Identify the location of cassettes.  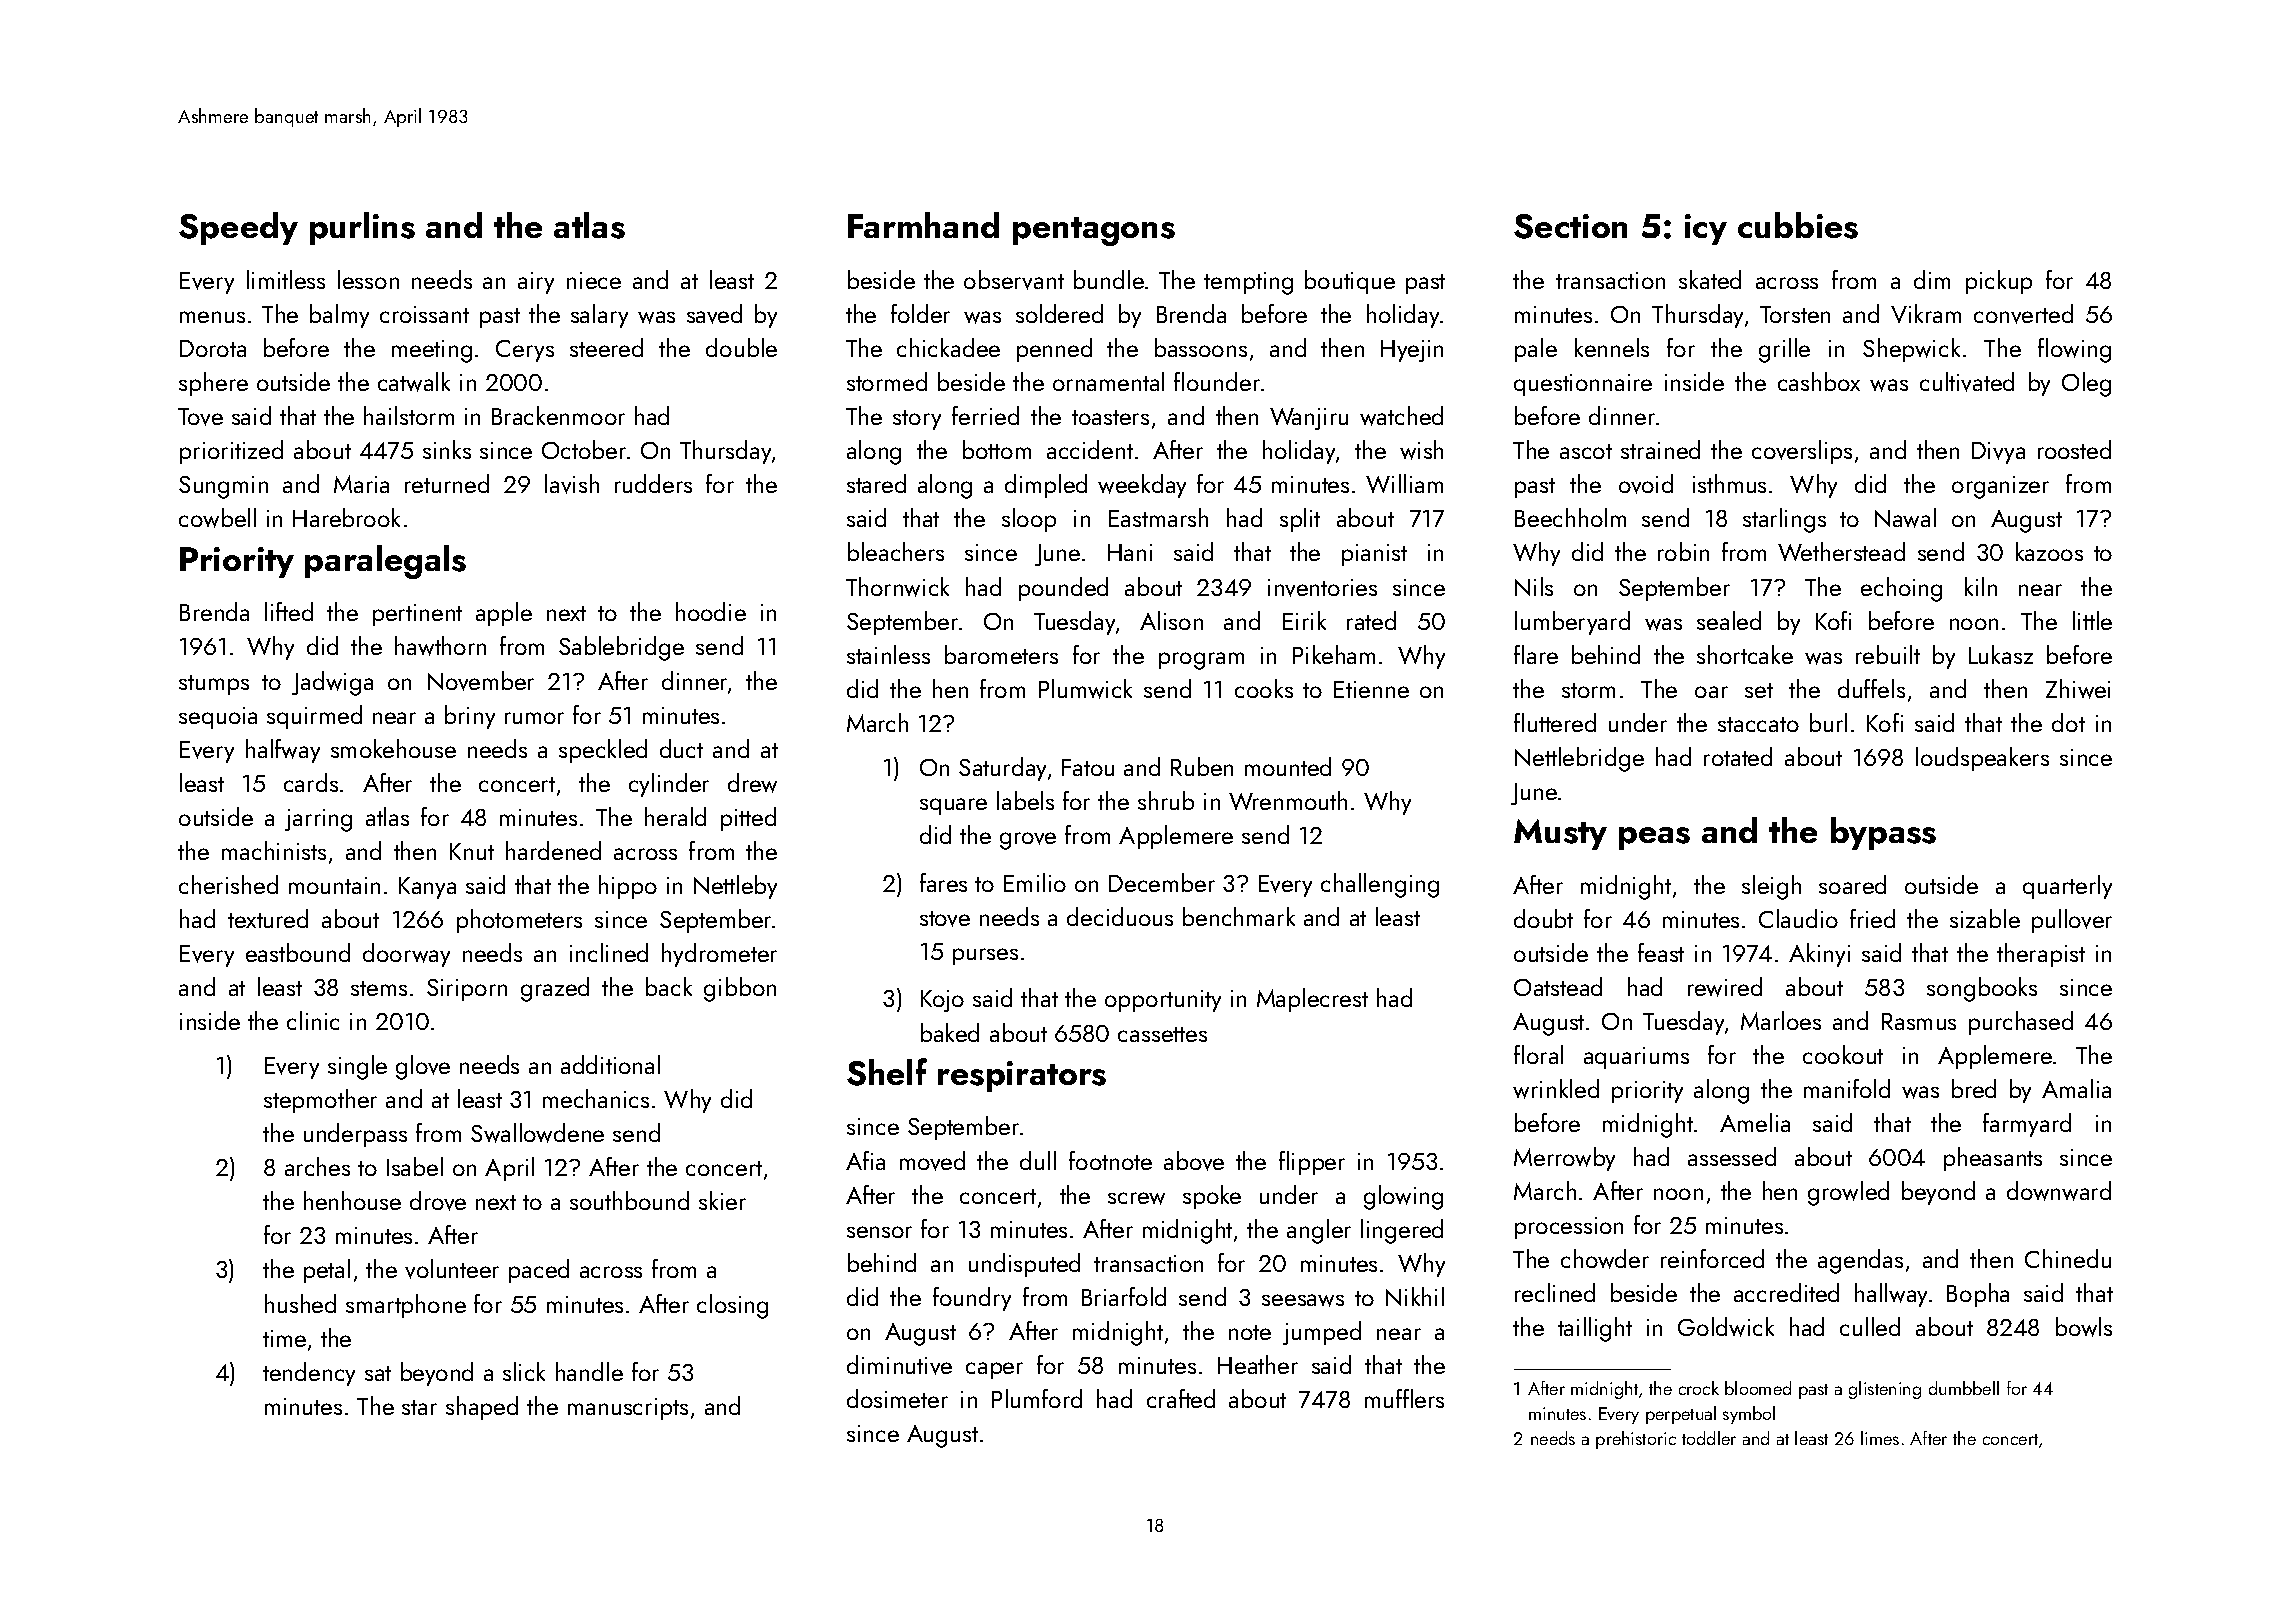
(1162, 1034).
